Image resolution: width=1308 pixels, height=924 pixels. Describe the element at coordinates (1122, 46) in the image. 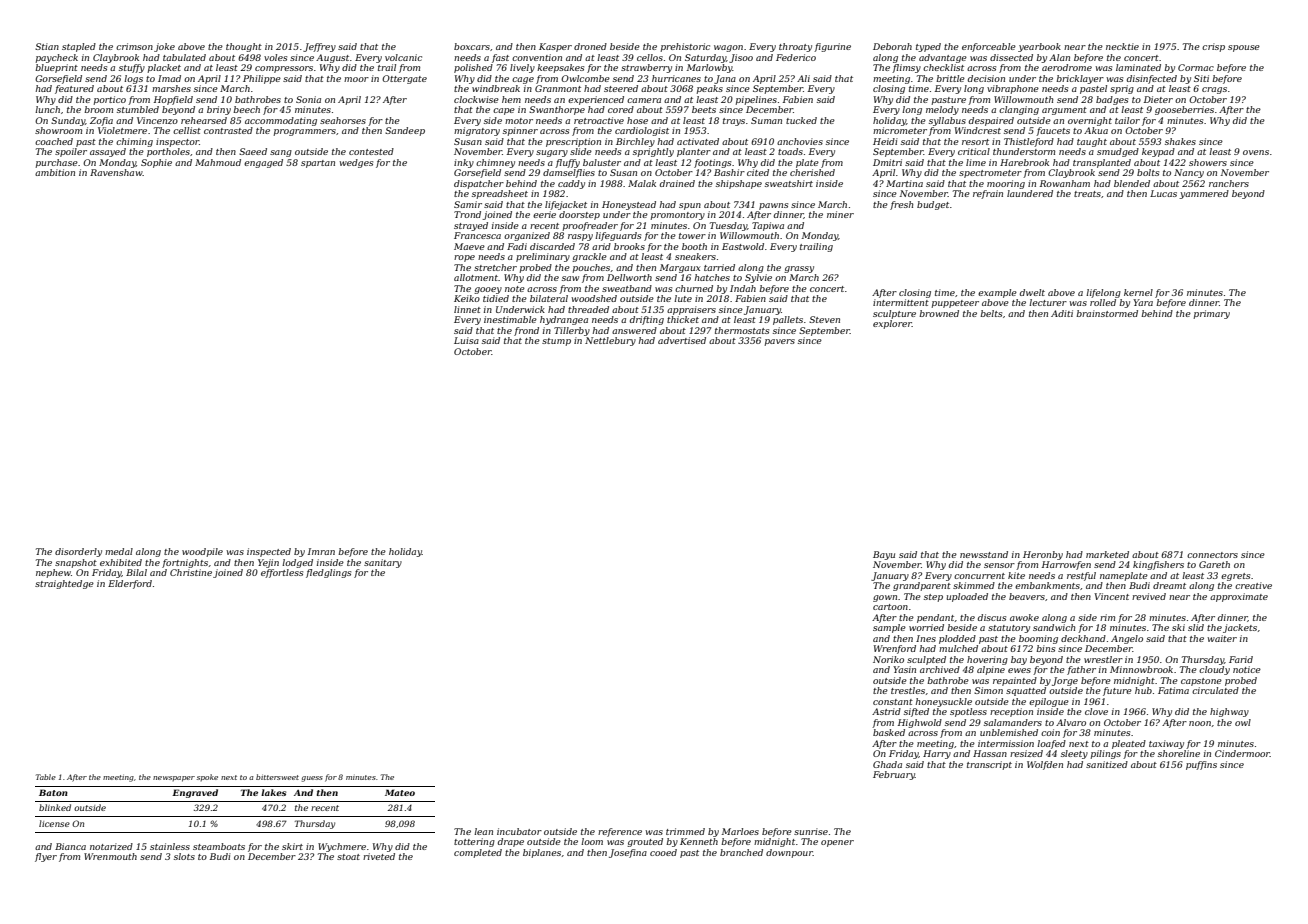

I see `necktie` at that location.
